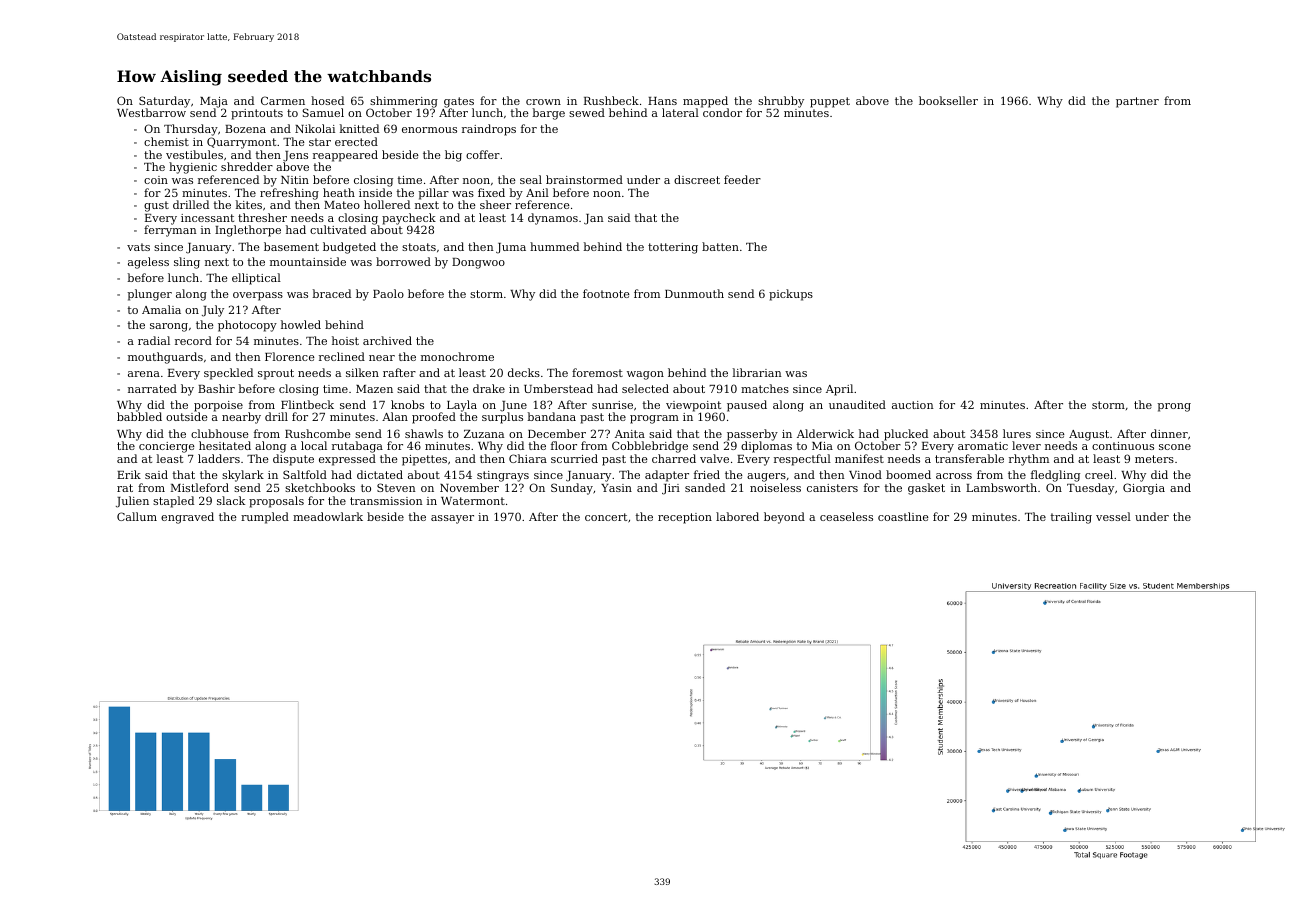 This screenshot has width=1308, height=924. Describe the element at coordinates (228, 374) in the screenshot. I see `speckled` at that location.
